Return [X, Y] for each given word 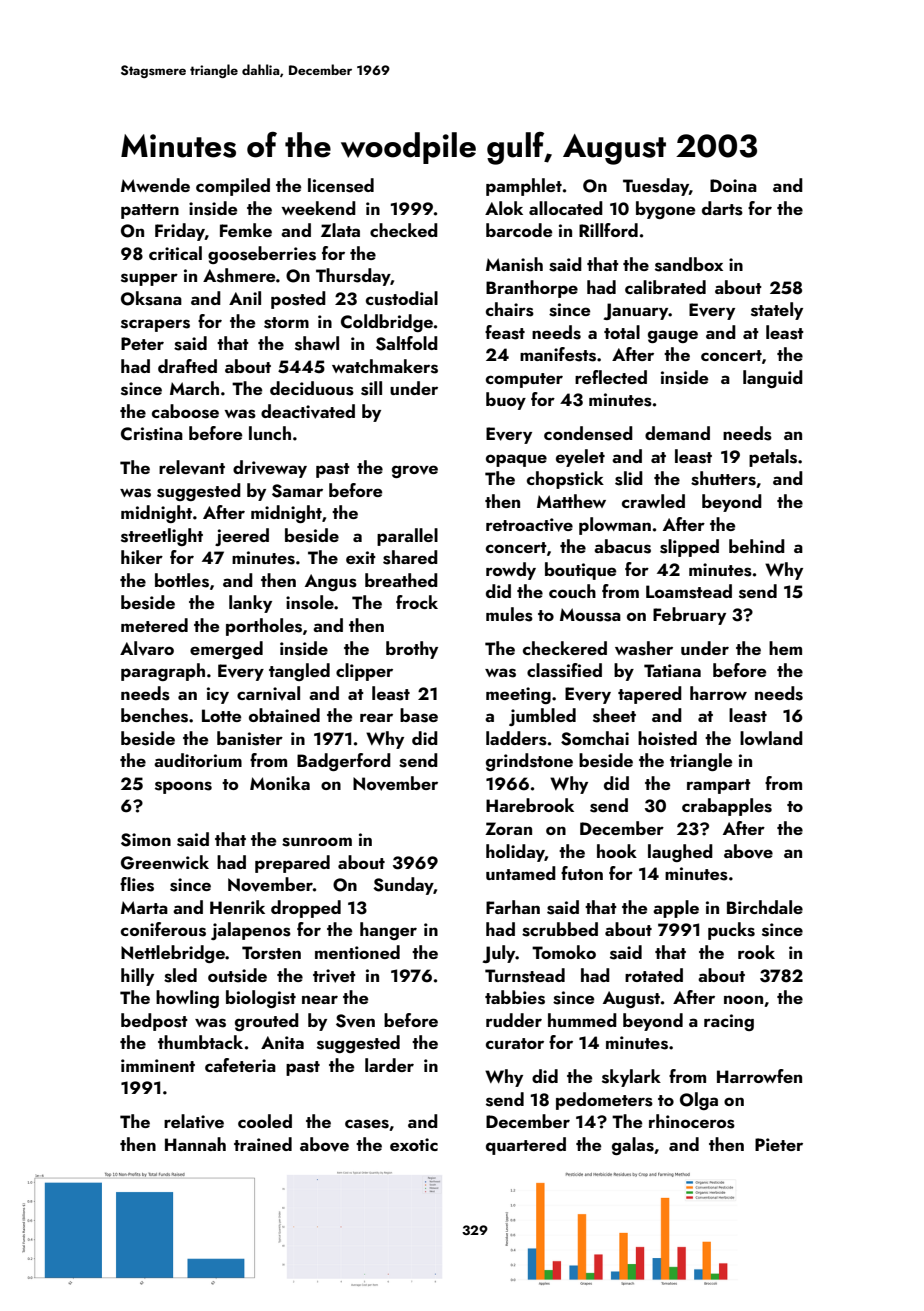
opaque [516, 460]
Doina [733, 185]
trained [263, 1144]
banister [250, 738]
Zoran [508, 828]
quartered [526, 1146]
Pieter [779, 1144]
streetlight [162, 537]
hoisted [667, 738]
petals [773, 458]
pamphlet [524, 187]
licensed [341, 185]
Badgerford [344, 762]
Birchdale [765, 907]
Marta [144, 907]
